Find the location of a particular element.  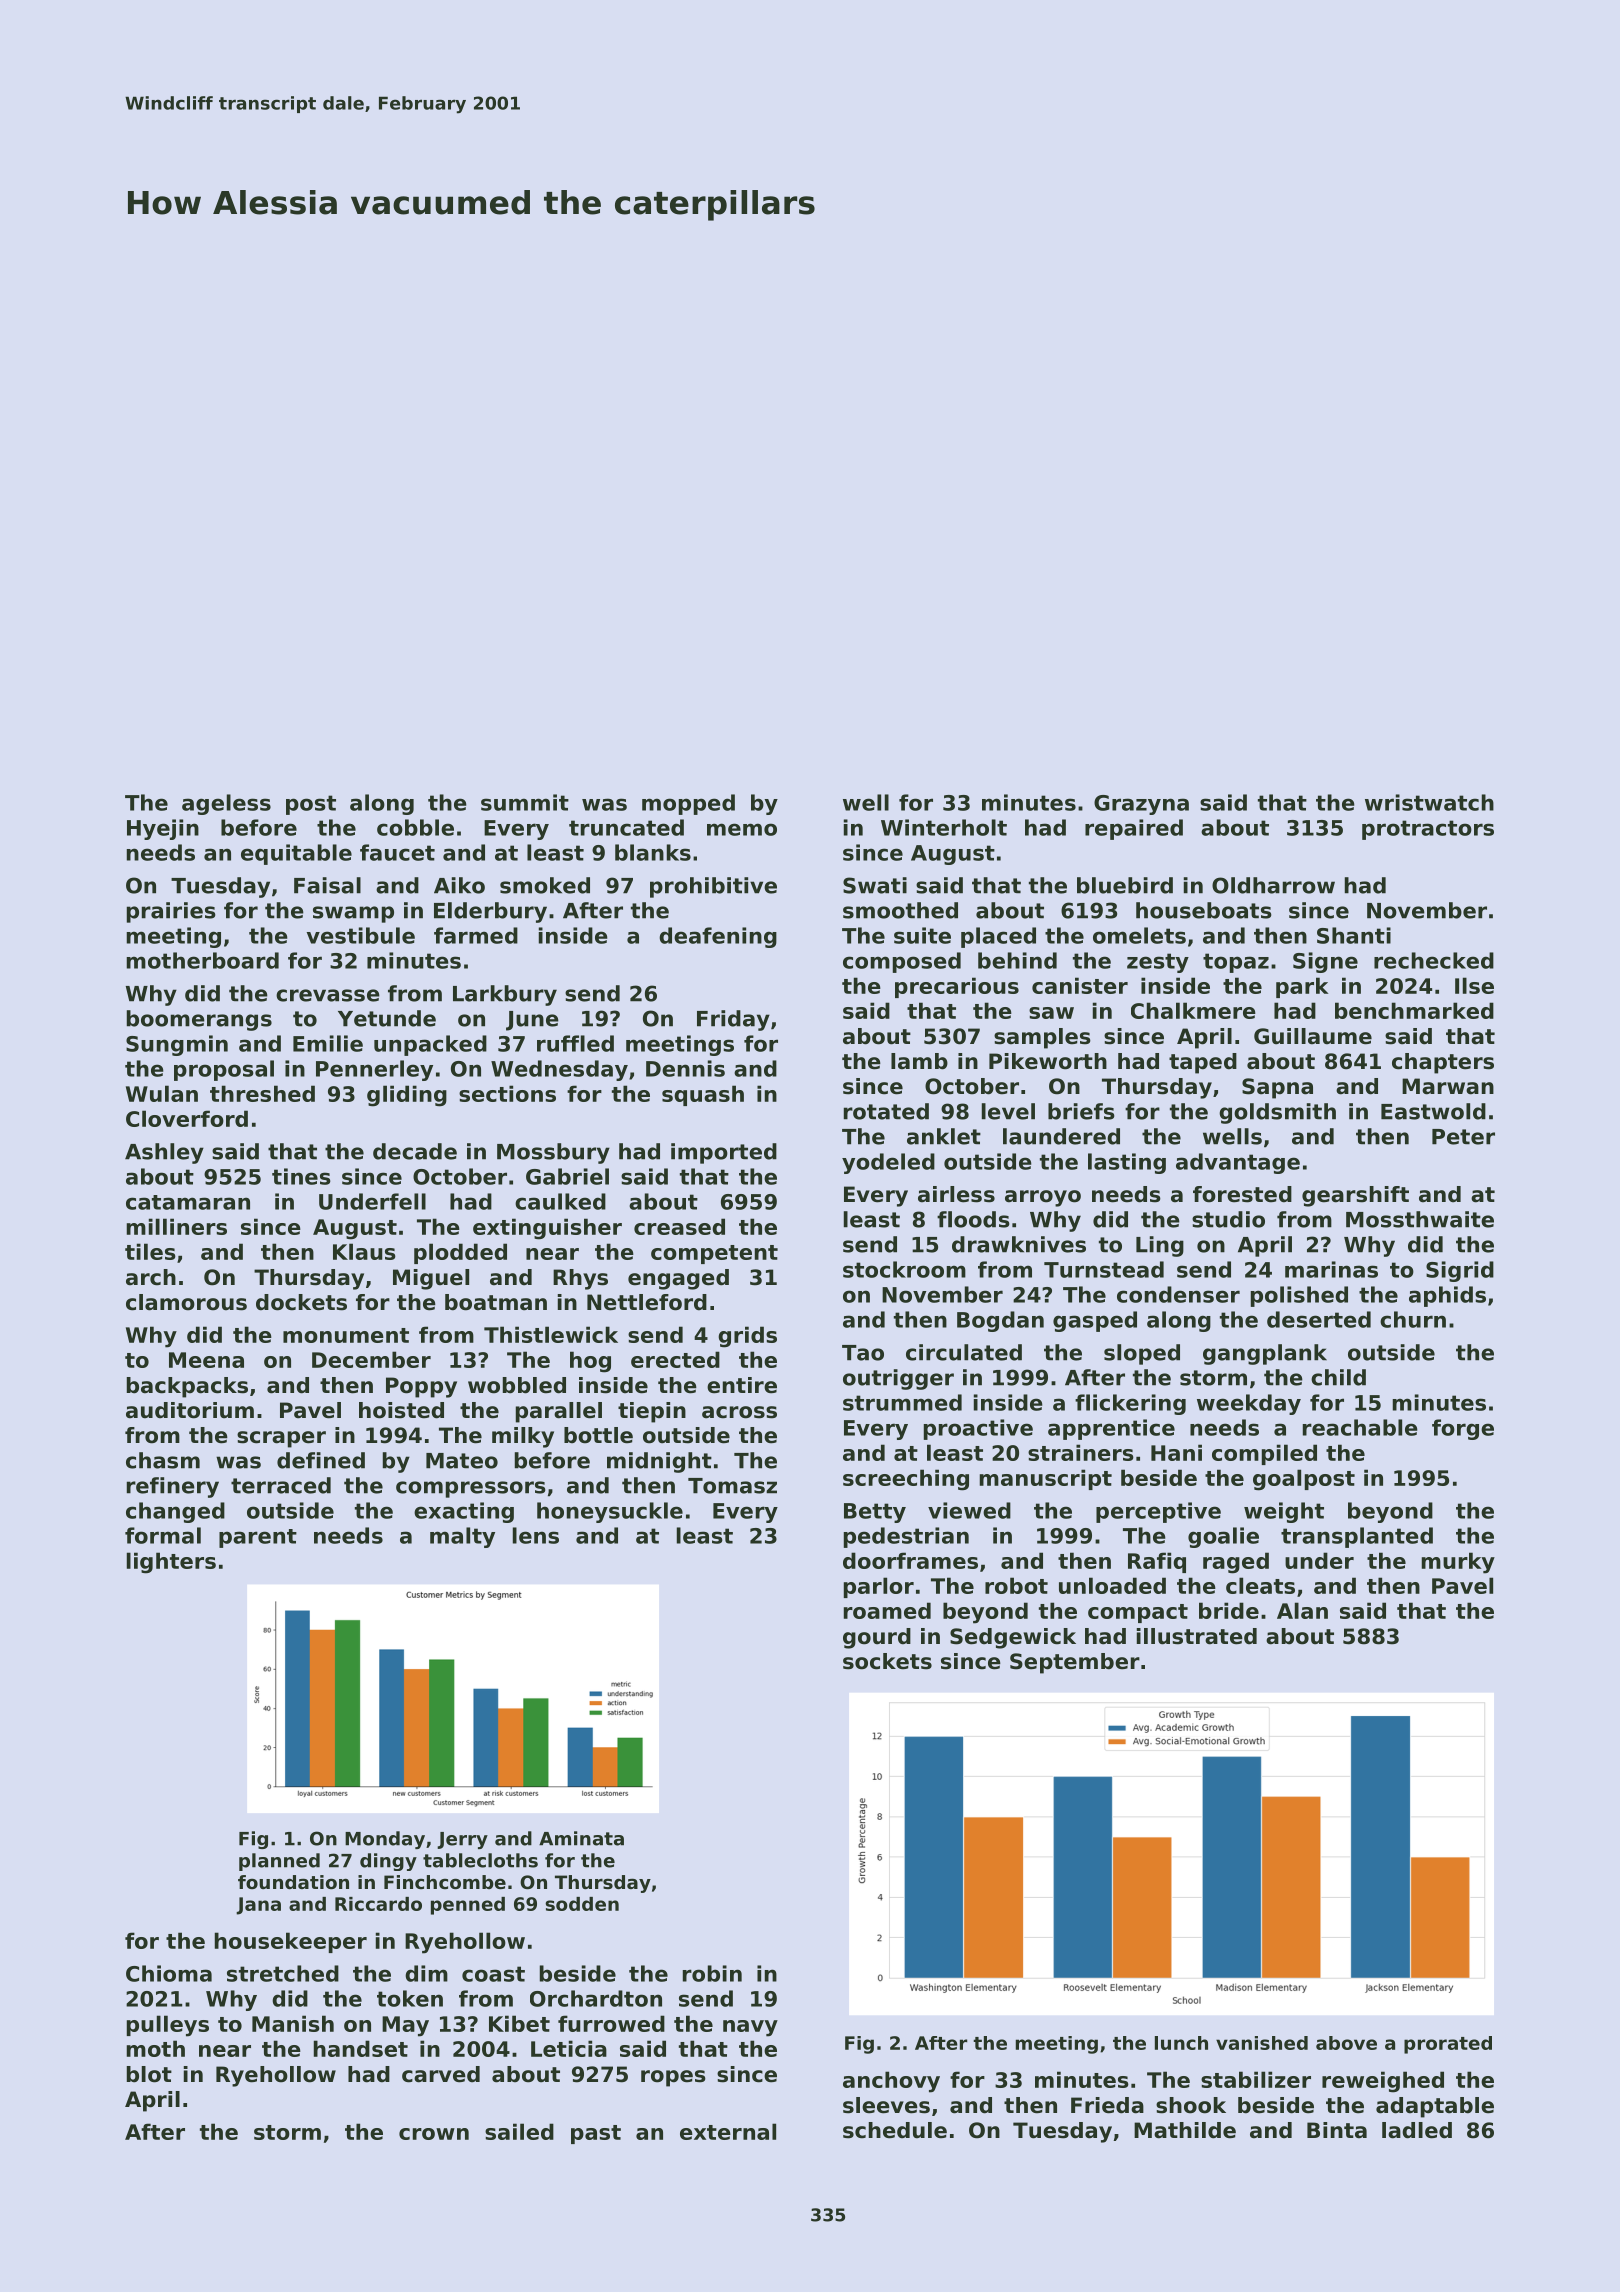

goldsmith is located at coordinates (1277, 1113).
